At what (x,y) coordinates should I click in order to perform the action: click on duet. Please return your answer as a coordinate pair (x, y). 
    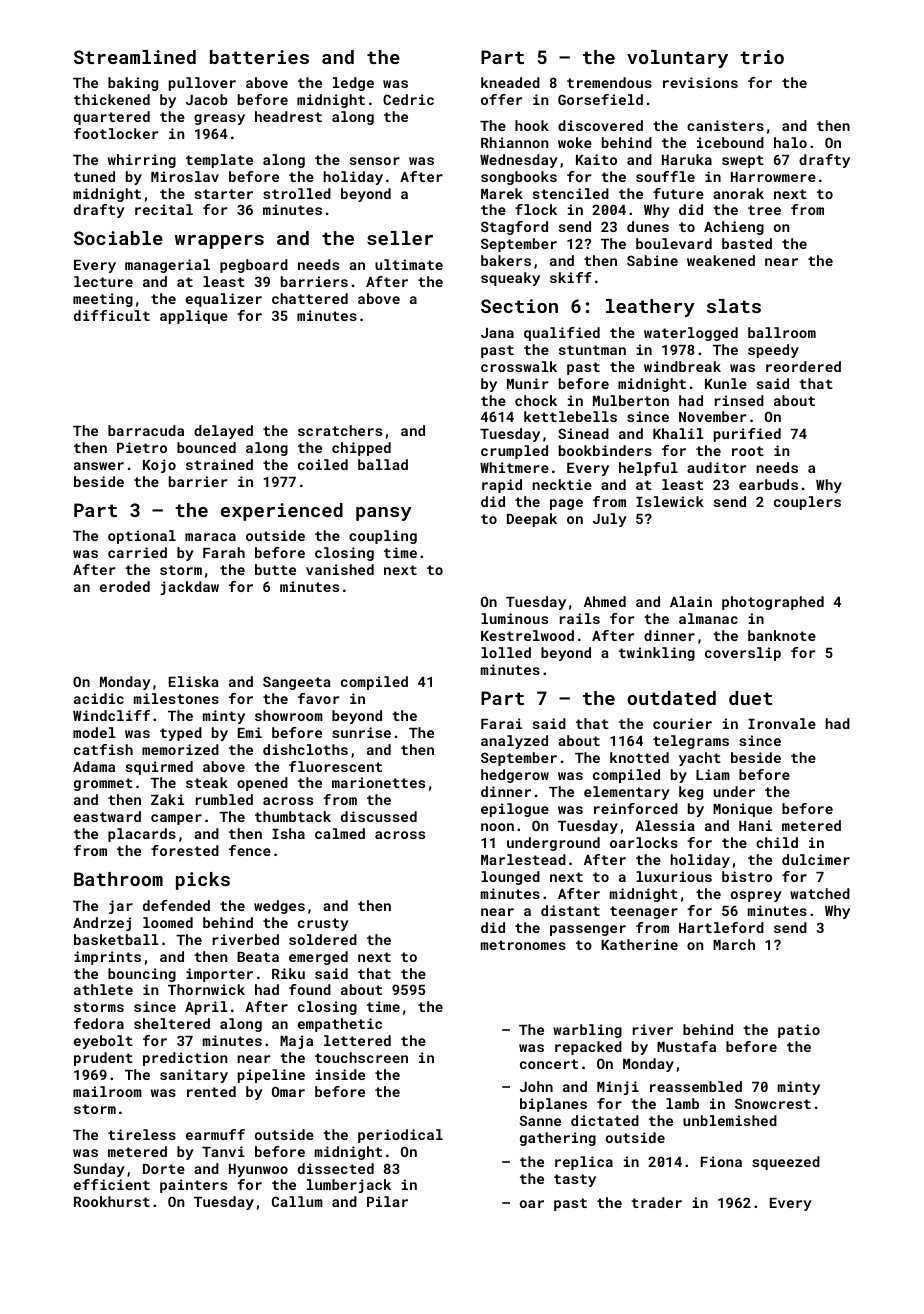
    Looking at the image, I should click on (750, 698).
